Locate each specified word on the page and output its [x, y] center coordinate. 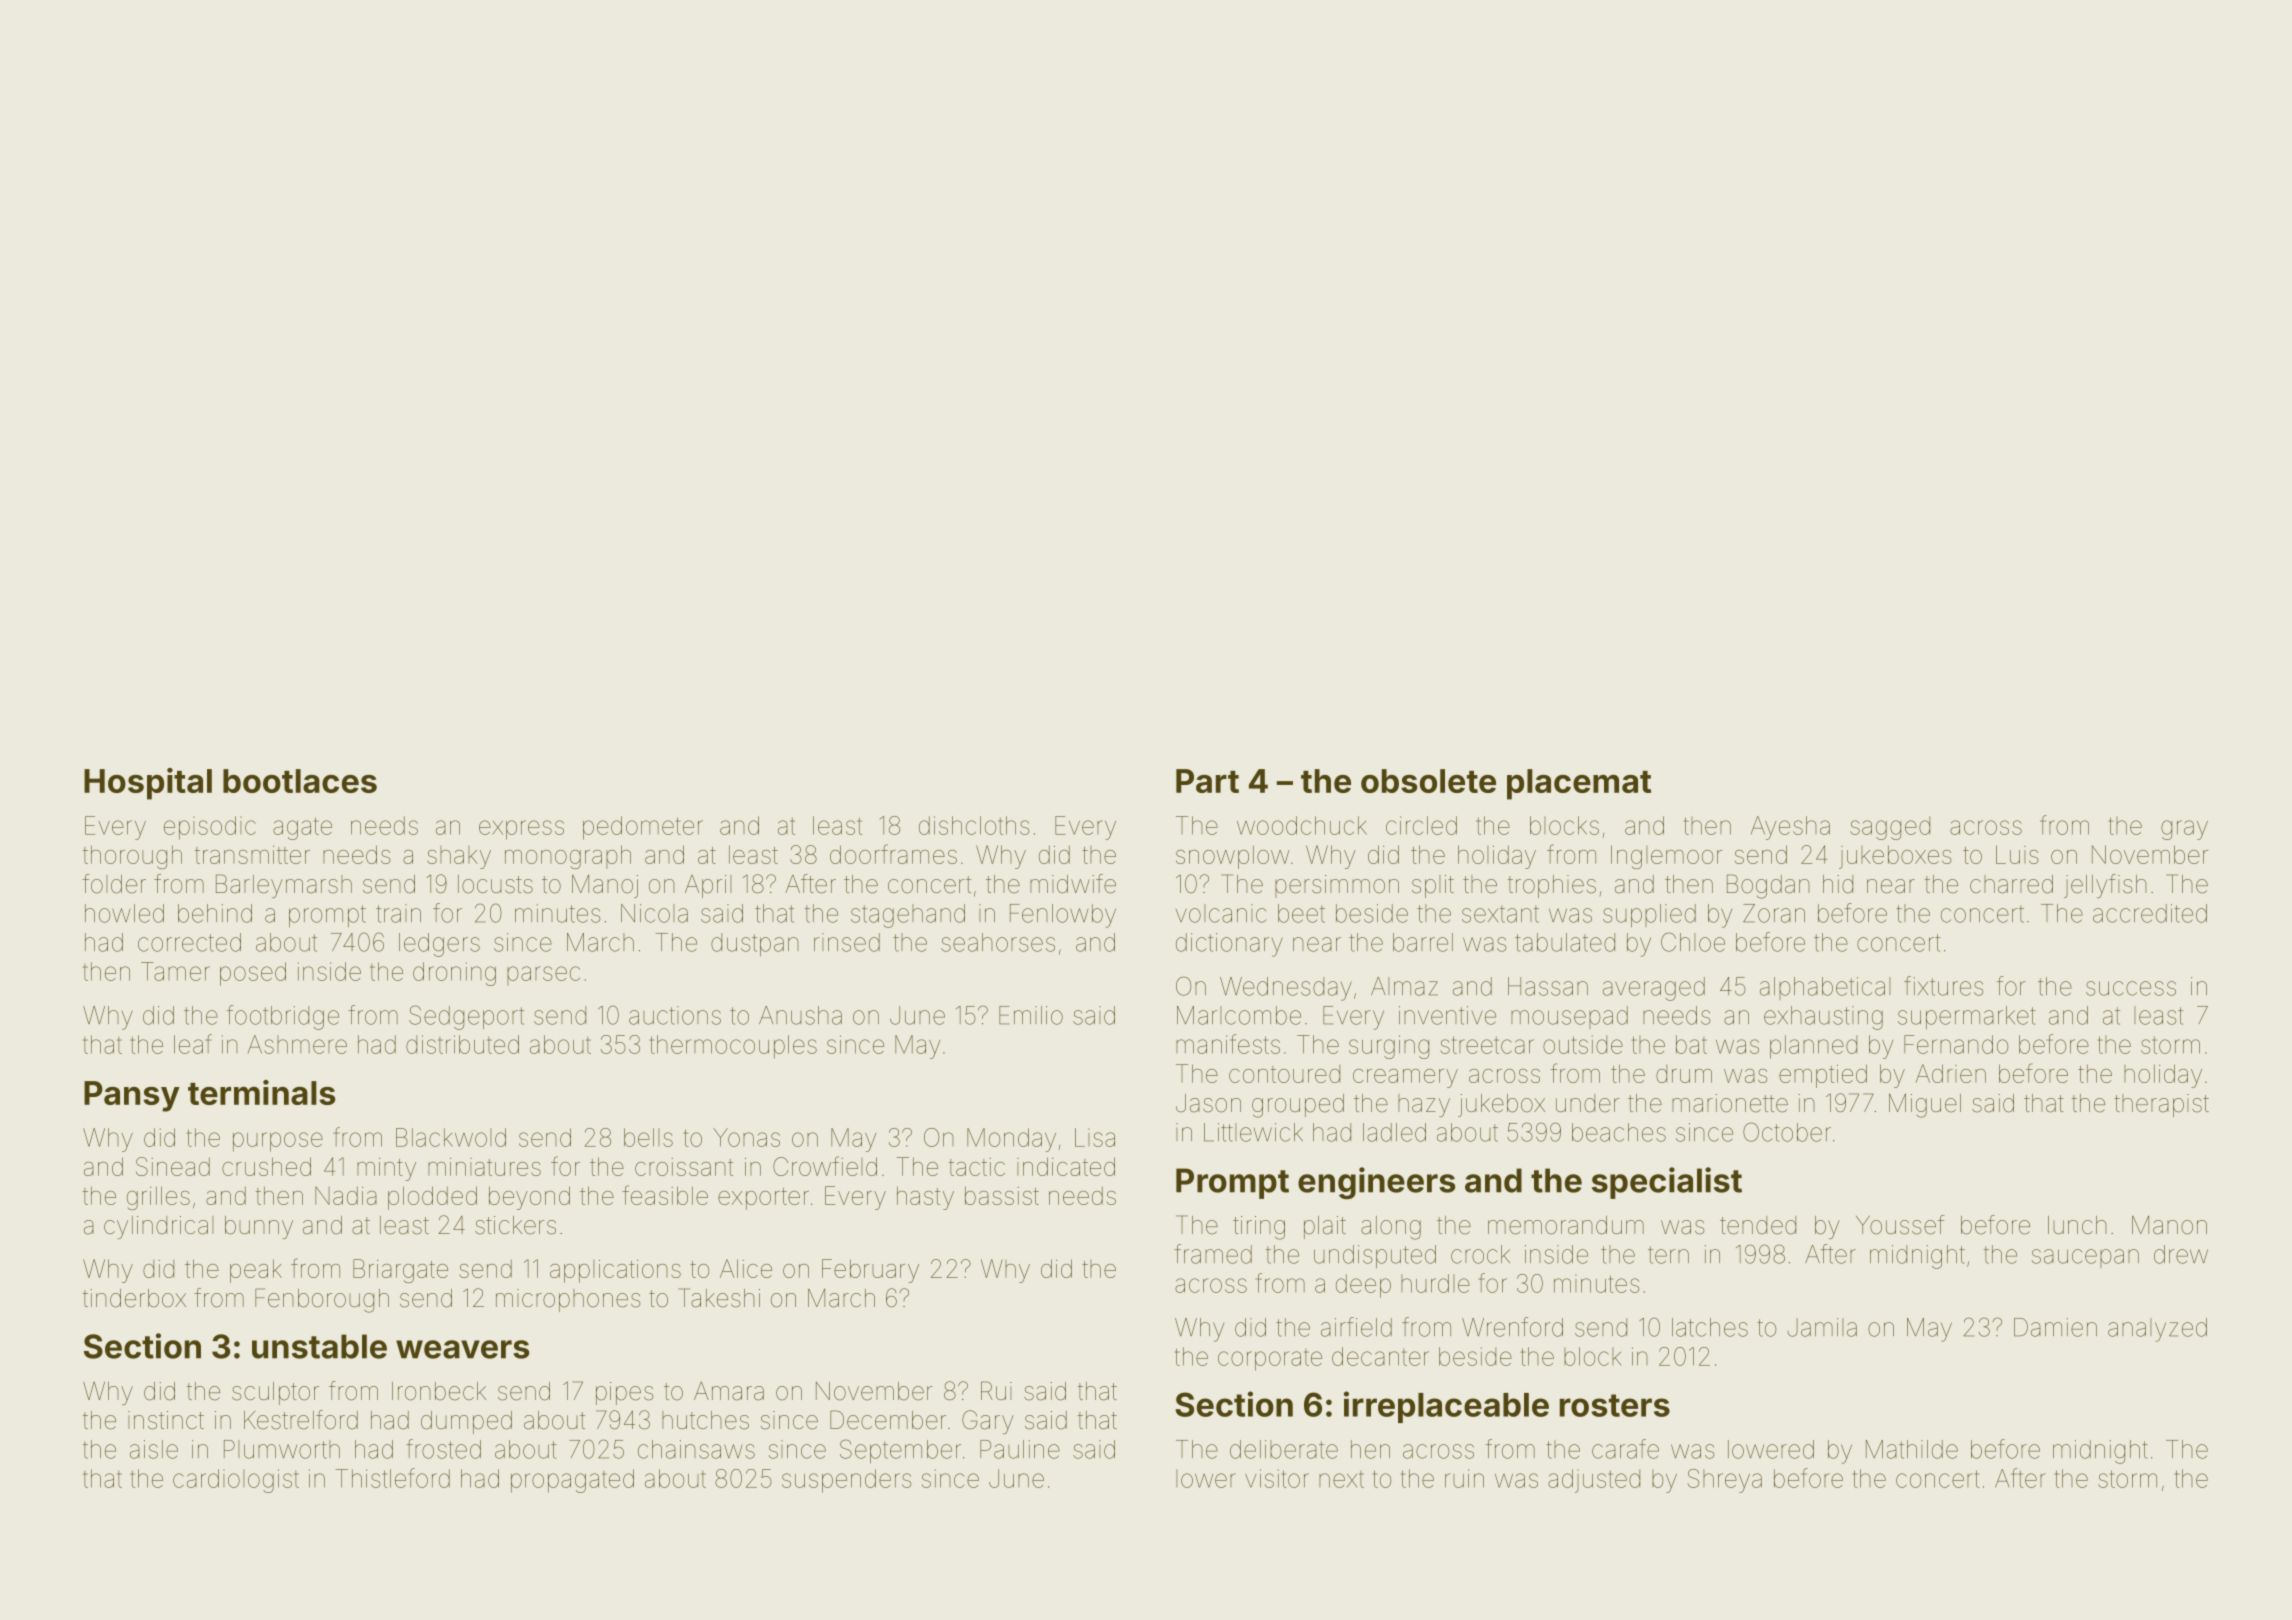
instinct [166, 1420]
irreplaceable [1446, 1407]
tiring [1259, 1228]
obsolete [1428, 781]
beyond [529, 1198]
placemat [1579, 784]
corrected [189, 942]
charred [2011, 884]
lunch [2077, 1225]
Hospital [148, 784]
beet [1301, 913]
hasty [925, 1198]
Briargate [400, 1271]
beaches [1619, 1132]
